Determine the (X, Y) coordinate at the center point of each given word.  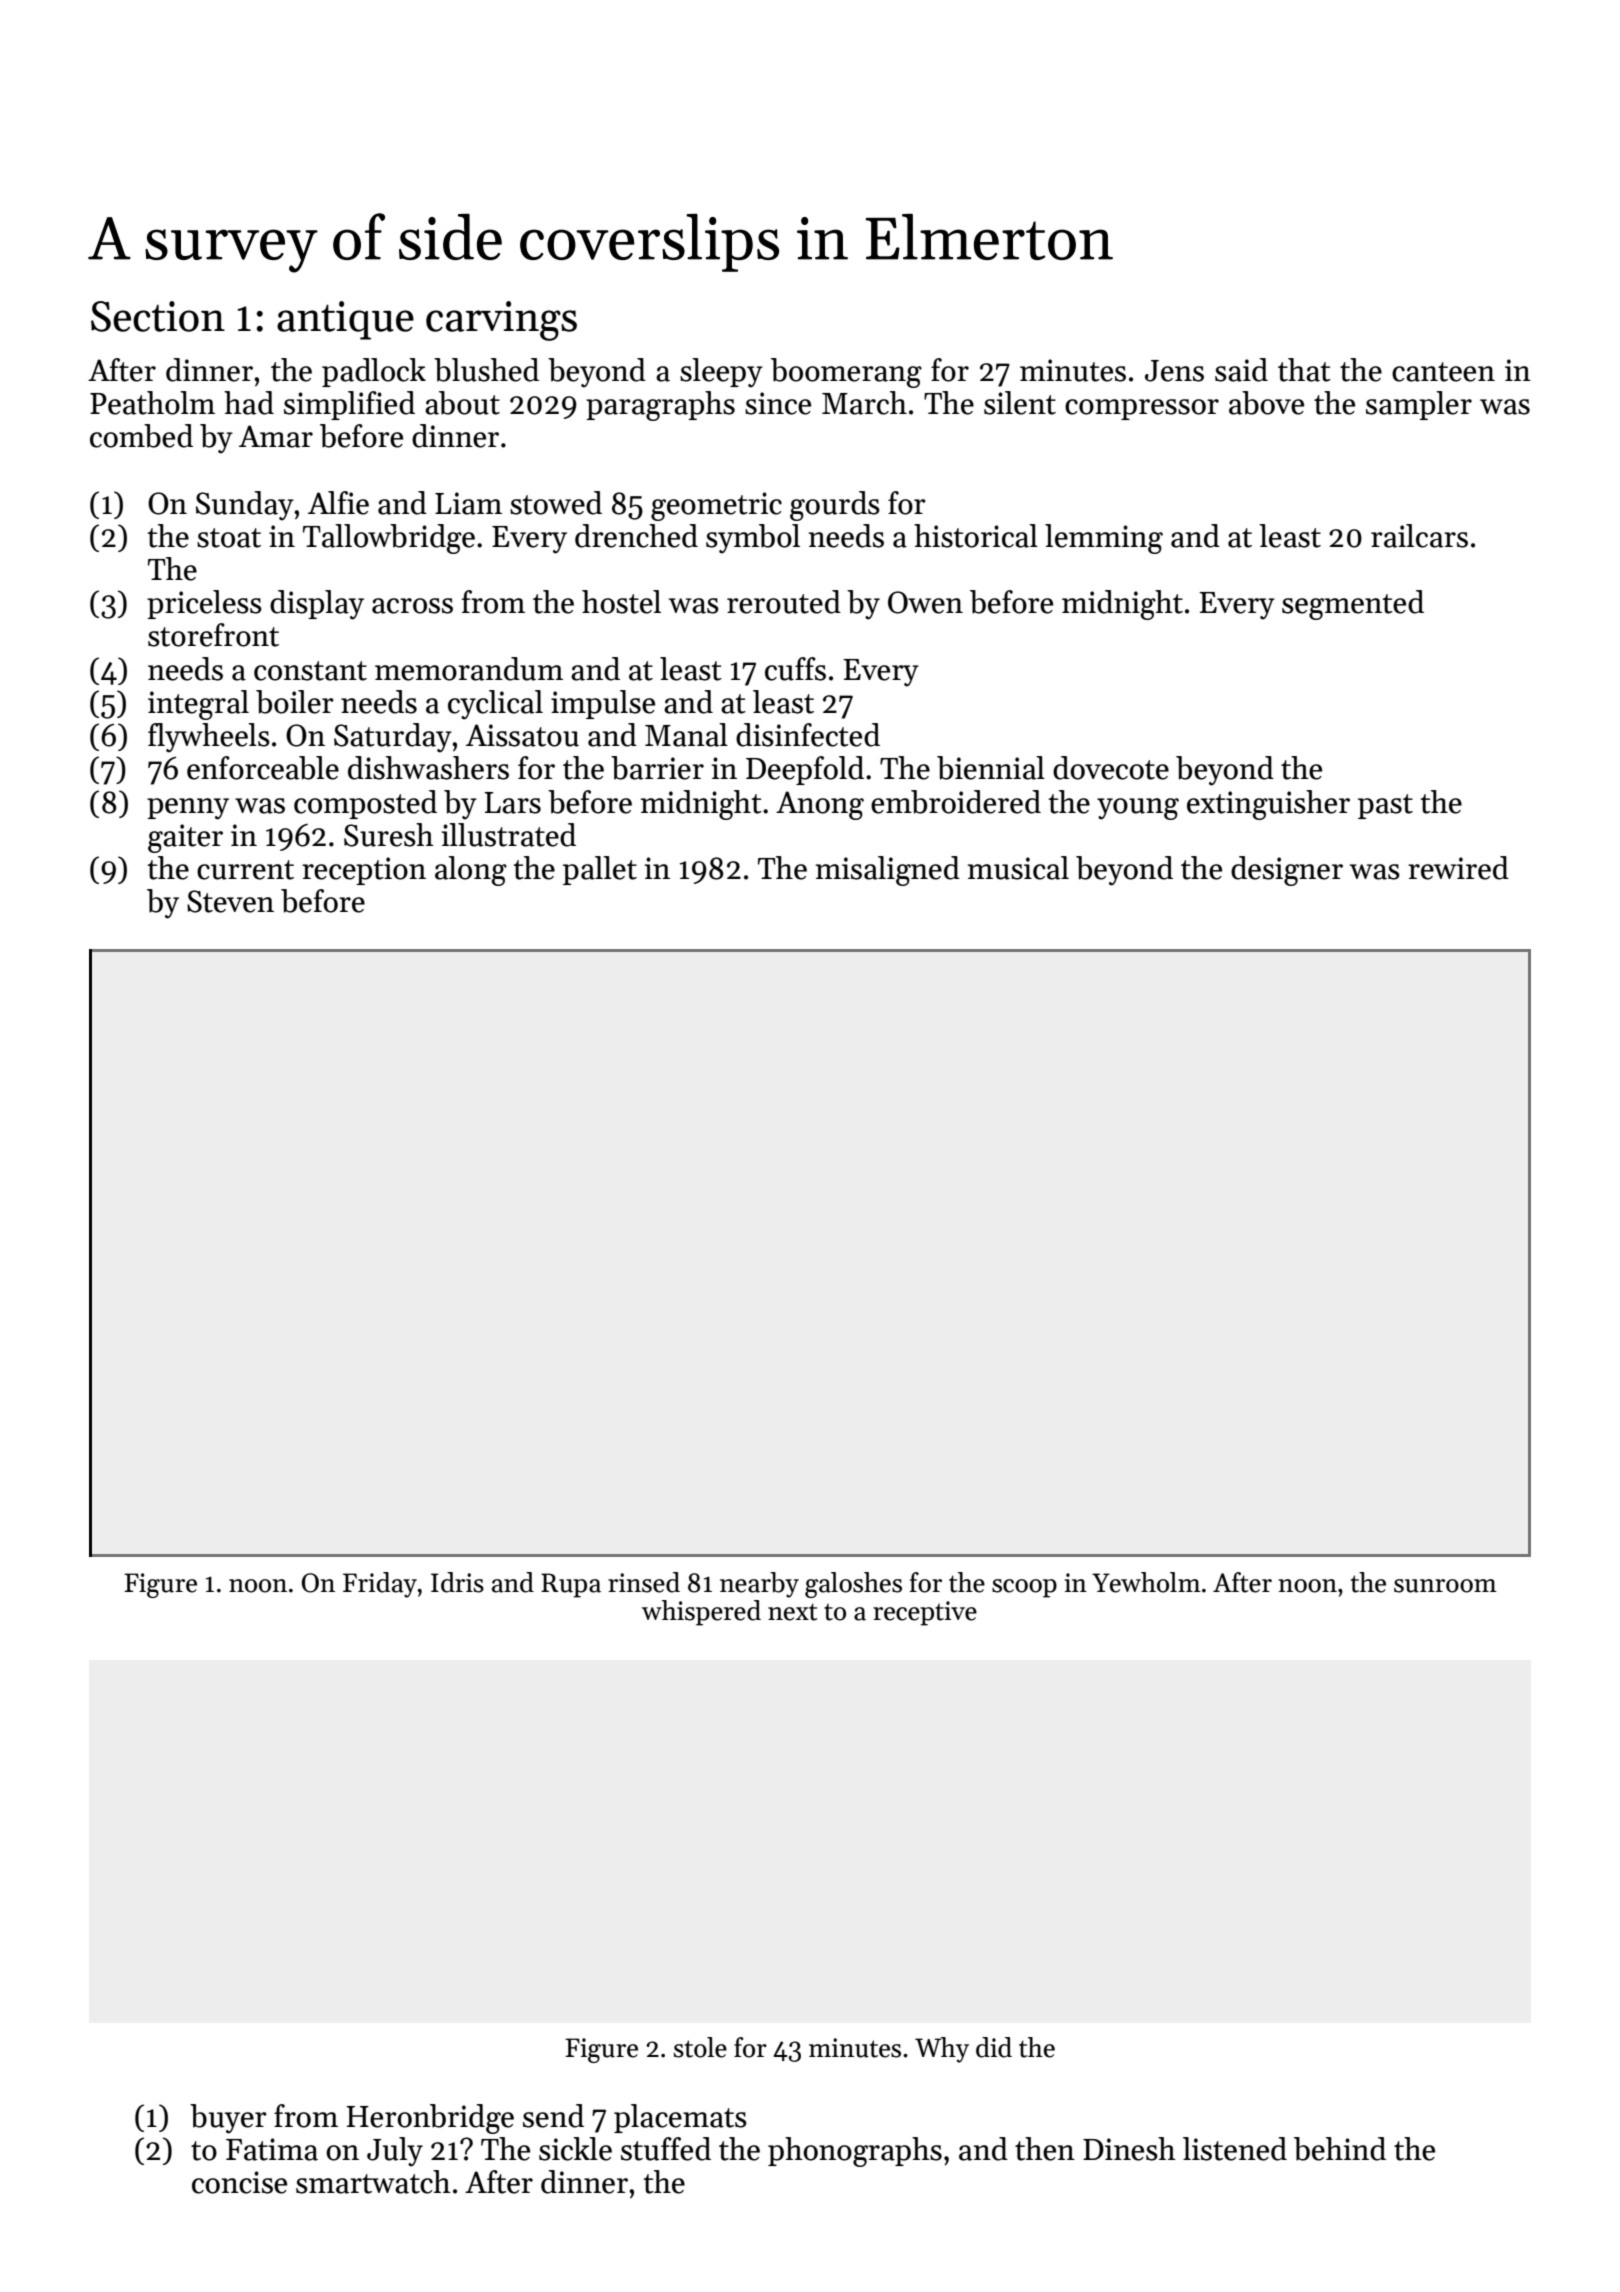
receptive (925, 1613)
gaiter (185, 838)
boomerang (846, 373)
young (1138, 809)
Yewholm (1146, 1582)
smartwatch (373, 2182)
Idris (457, 1582)
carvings (501, 321)
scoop (1024, 1588)
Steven (230, 901)
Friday (380, 1585)
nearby (759, 1585)
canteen (1443, 372)
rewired (1458, 868)
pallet (600, 870)
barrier (657, 768)
